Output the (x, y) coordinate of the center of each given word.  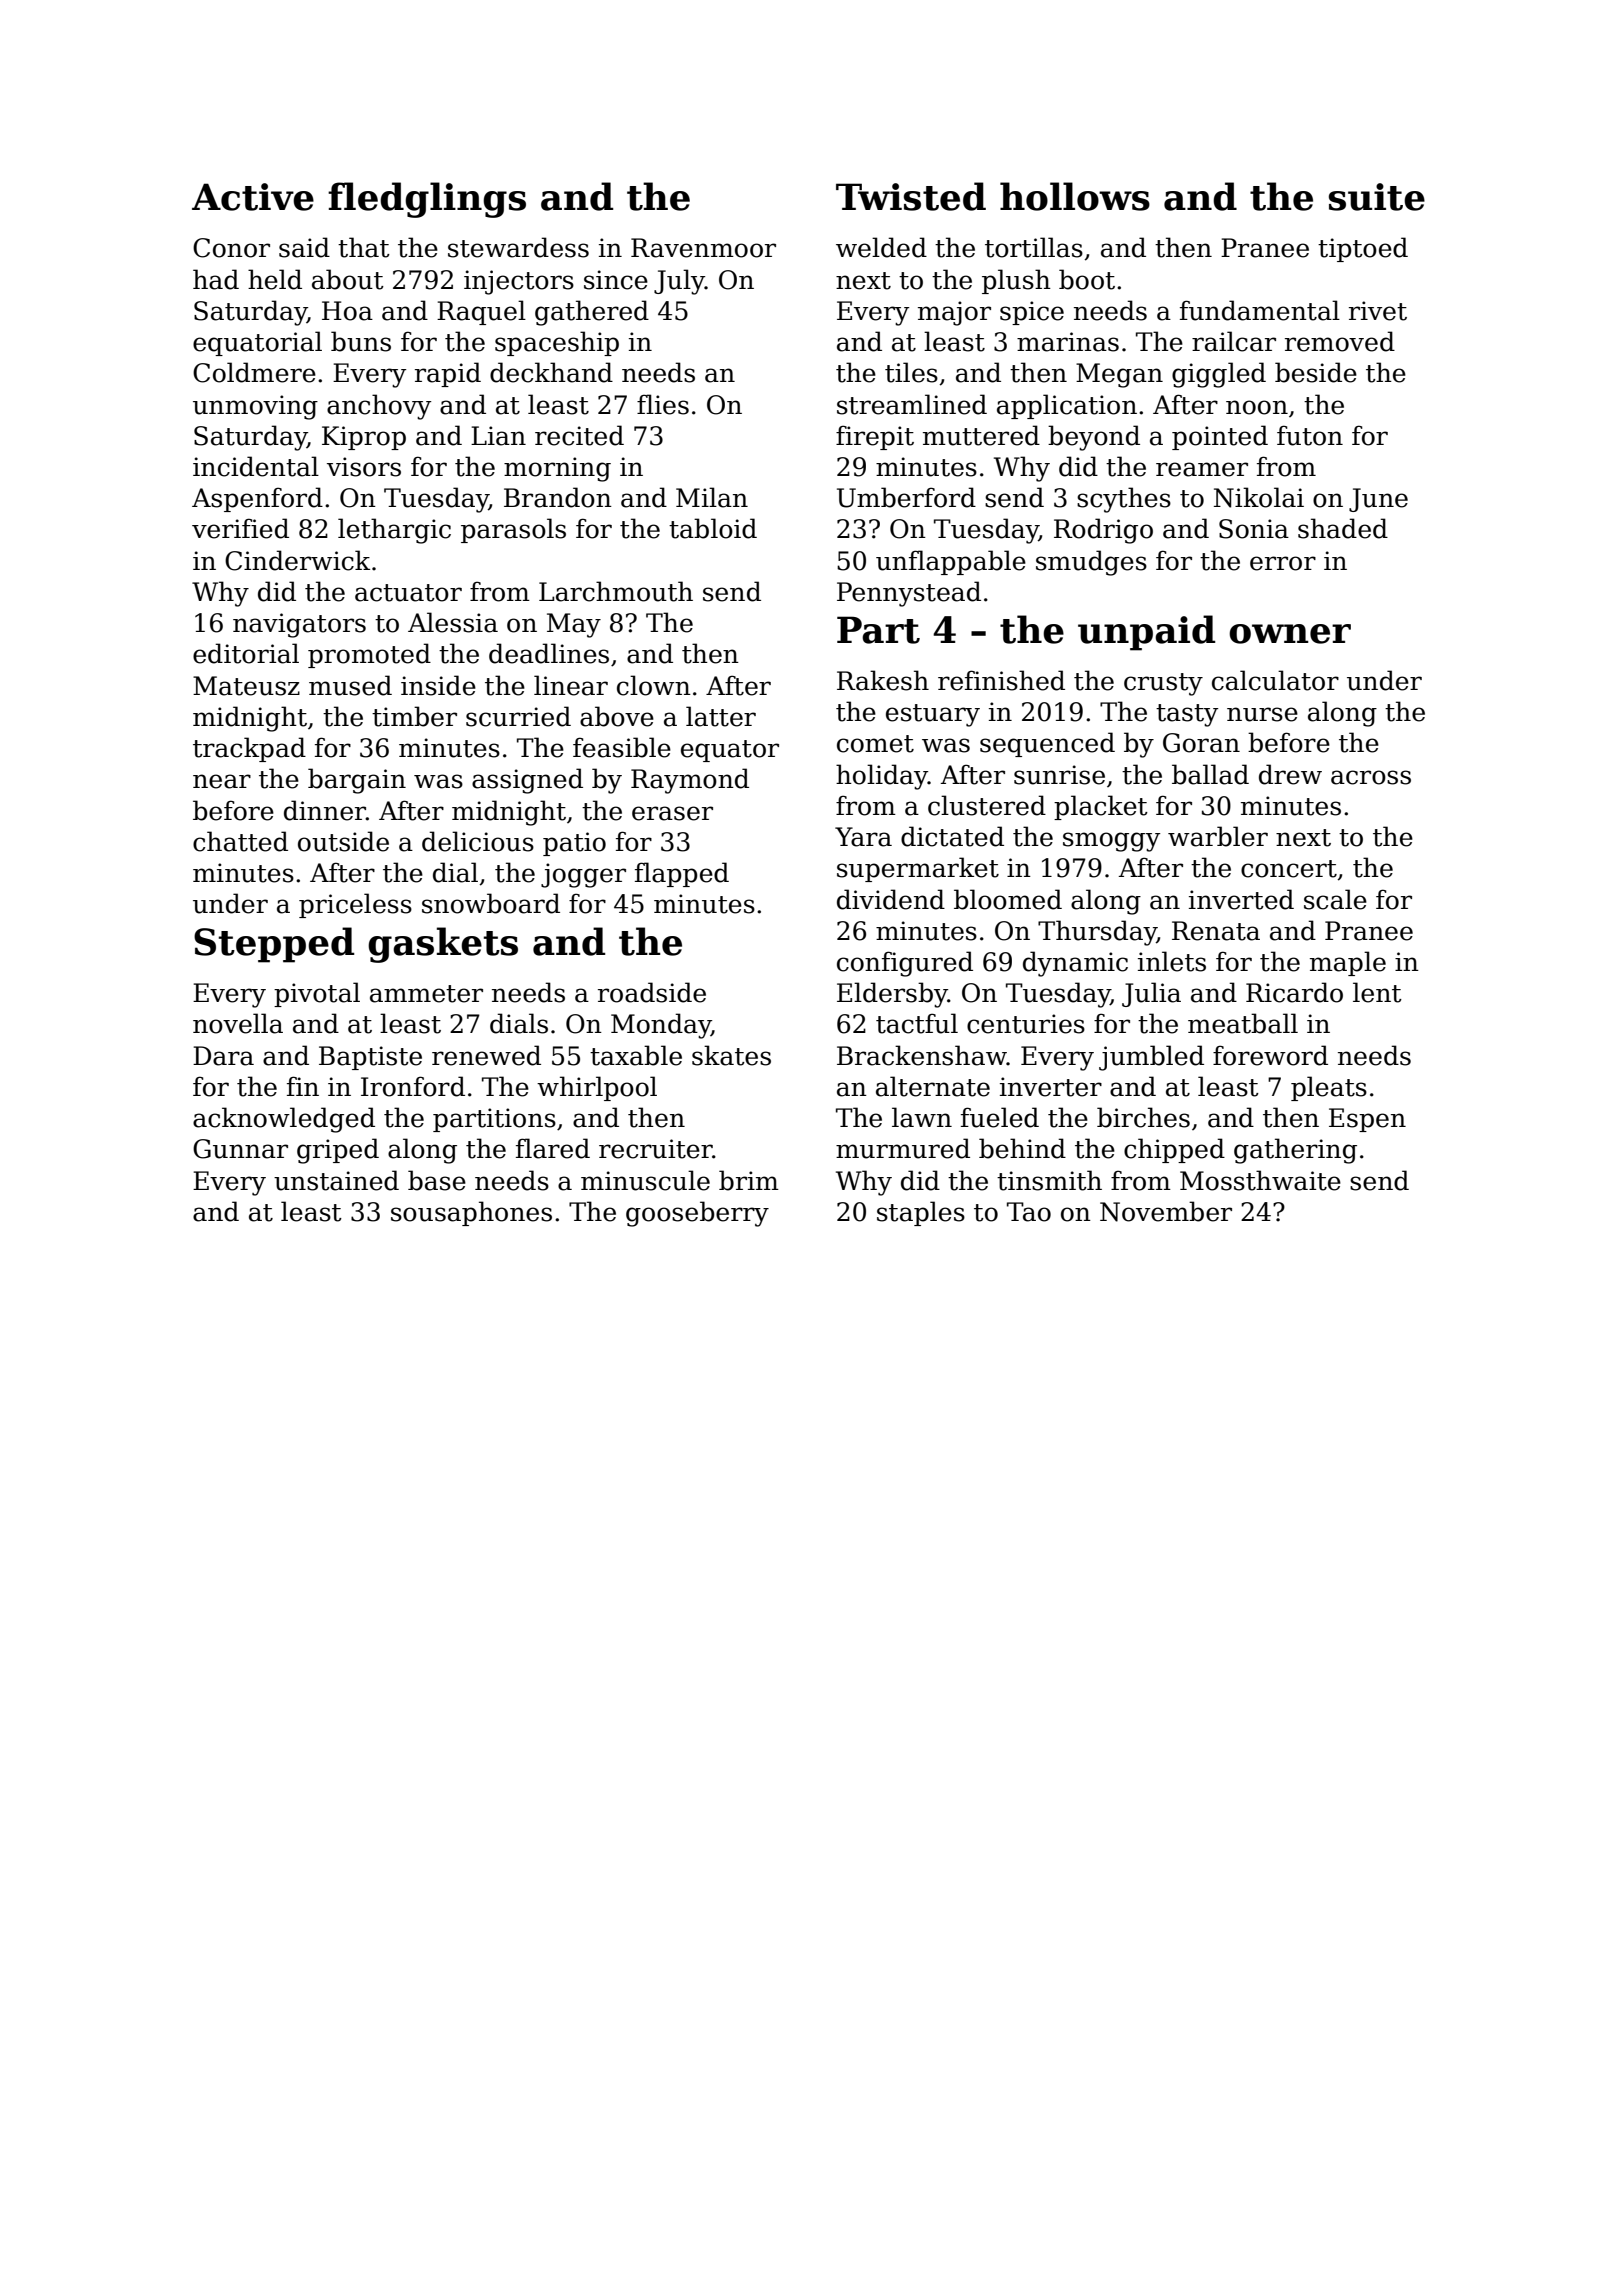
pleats (1329, 1088)
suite (1377, 197)
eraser (672, 813)
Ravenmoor (703, 248)
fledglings (427, 200)
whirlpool (597, 1088)
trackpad (249, 749)
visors (364, 467)
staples (921, 1213)
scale (1335, 899)
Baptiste (370, 1058)
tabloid (713, 528)
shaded (1343, 528)
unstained (336, 1180)
